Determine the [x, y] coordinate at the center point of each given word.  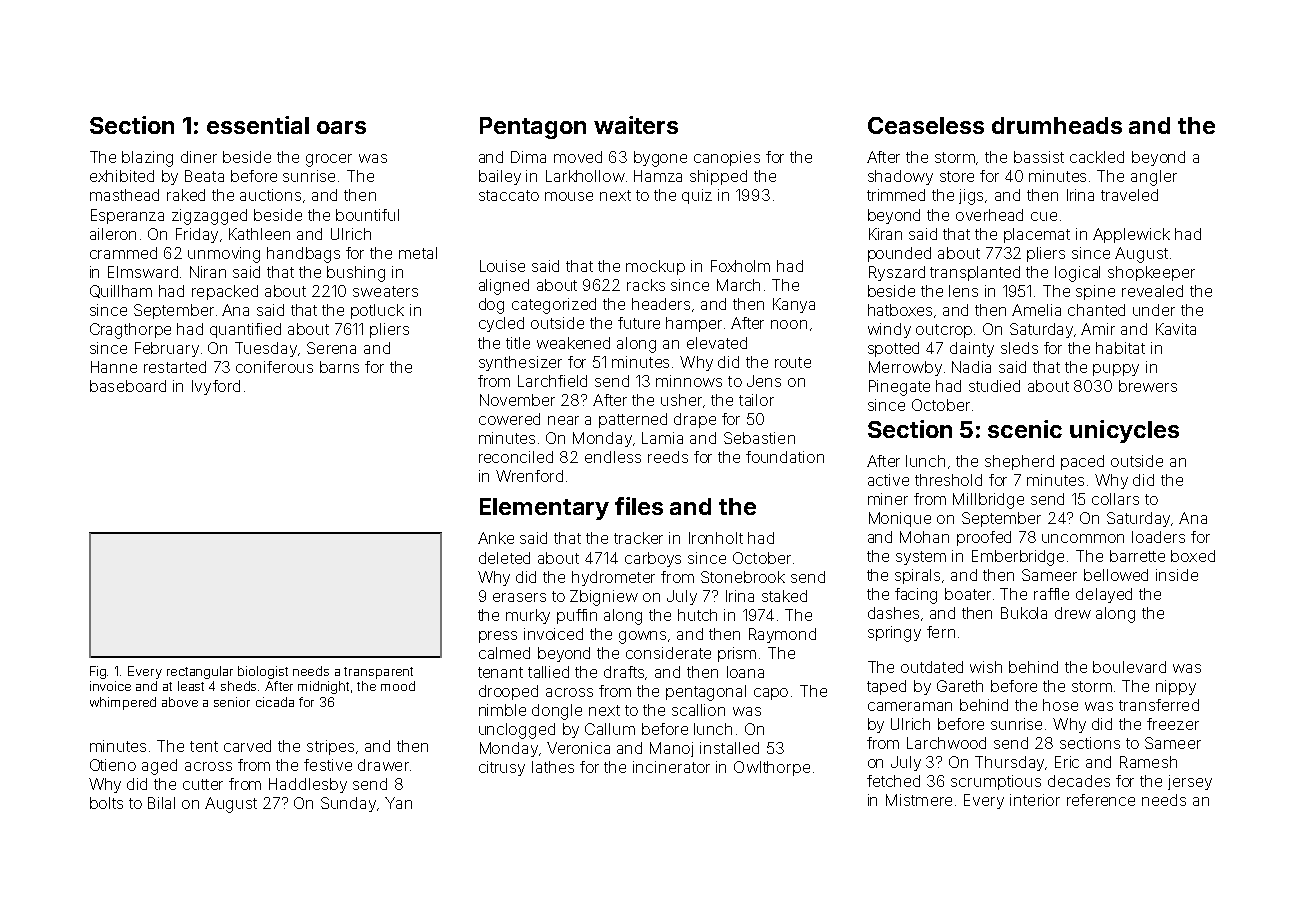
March [738, 285]
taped [886, 687]
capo [771, 694]
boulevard [1129, 667]
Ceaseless [926, 125]
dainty [972, 349]
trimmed [896, 195]
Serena [331, 348]
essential [258, 125]
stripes [330, 747]
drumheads [1057, 125]
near [563, 420]
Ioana [745, 672]
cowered [509, 419]
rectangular [200, 672]
